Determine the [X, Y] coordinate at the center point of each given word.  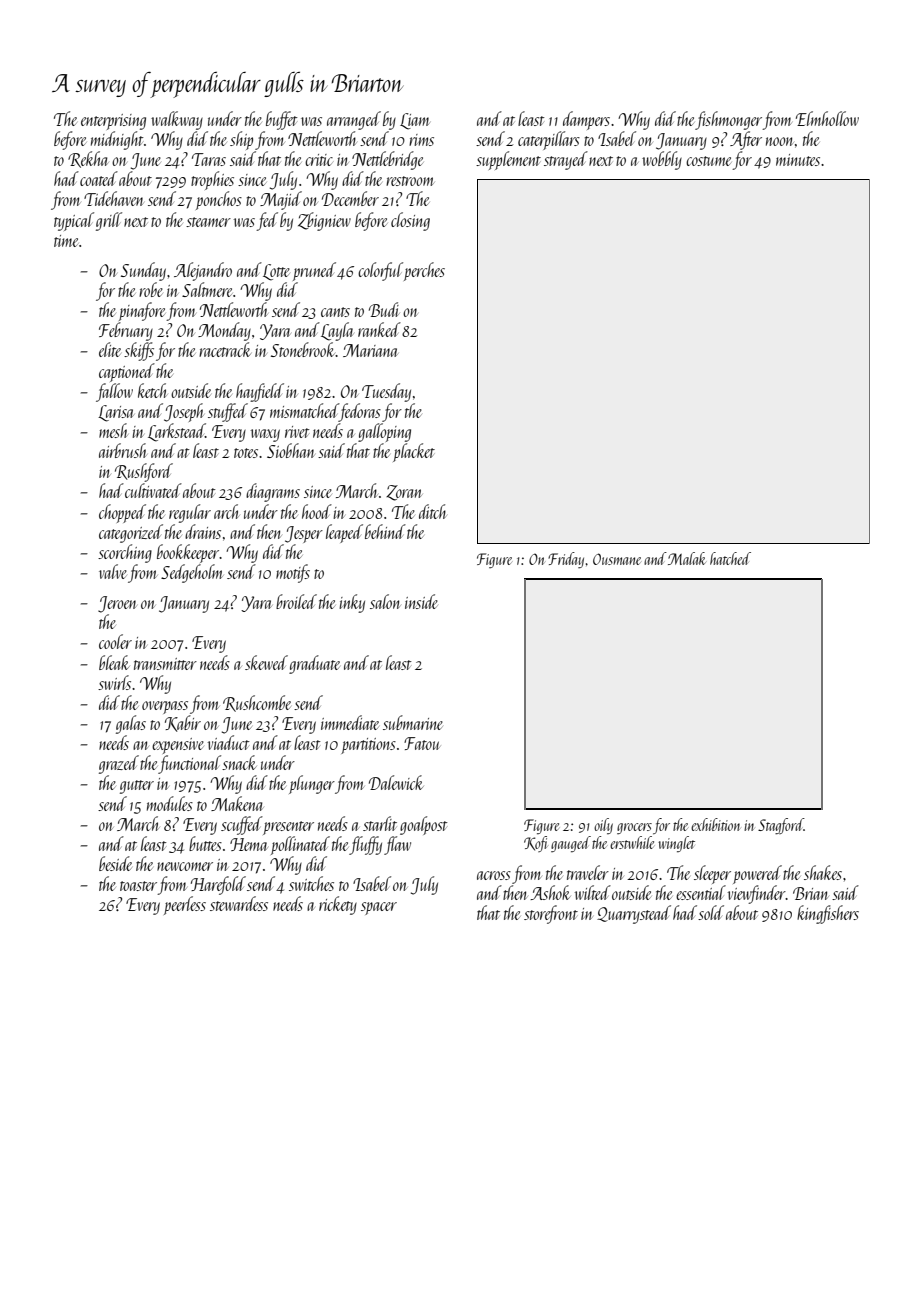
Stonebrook [303, 349]
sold [711, 912]
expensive [178, 746]
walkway [177, 120]
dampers [586, 120]
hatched [730, 558]
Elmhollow [827, 118]
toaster [138, 886]
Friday [566, 560]
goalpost [424, 825]
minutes [798, 160]
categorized [131, 533]
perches [424, 271]
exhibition [715, 824]
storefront [551, 914]
